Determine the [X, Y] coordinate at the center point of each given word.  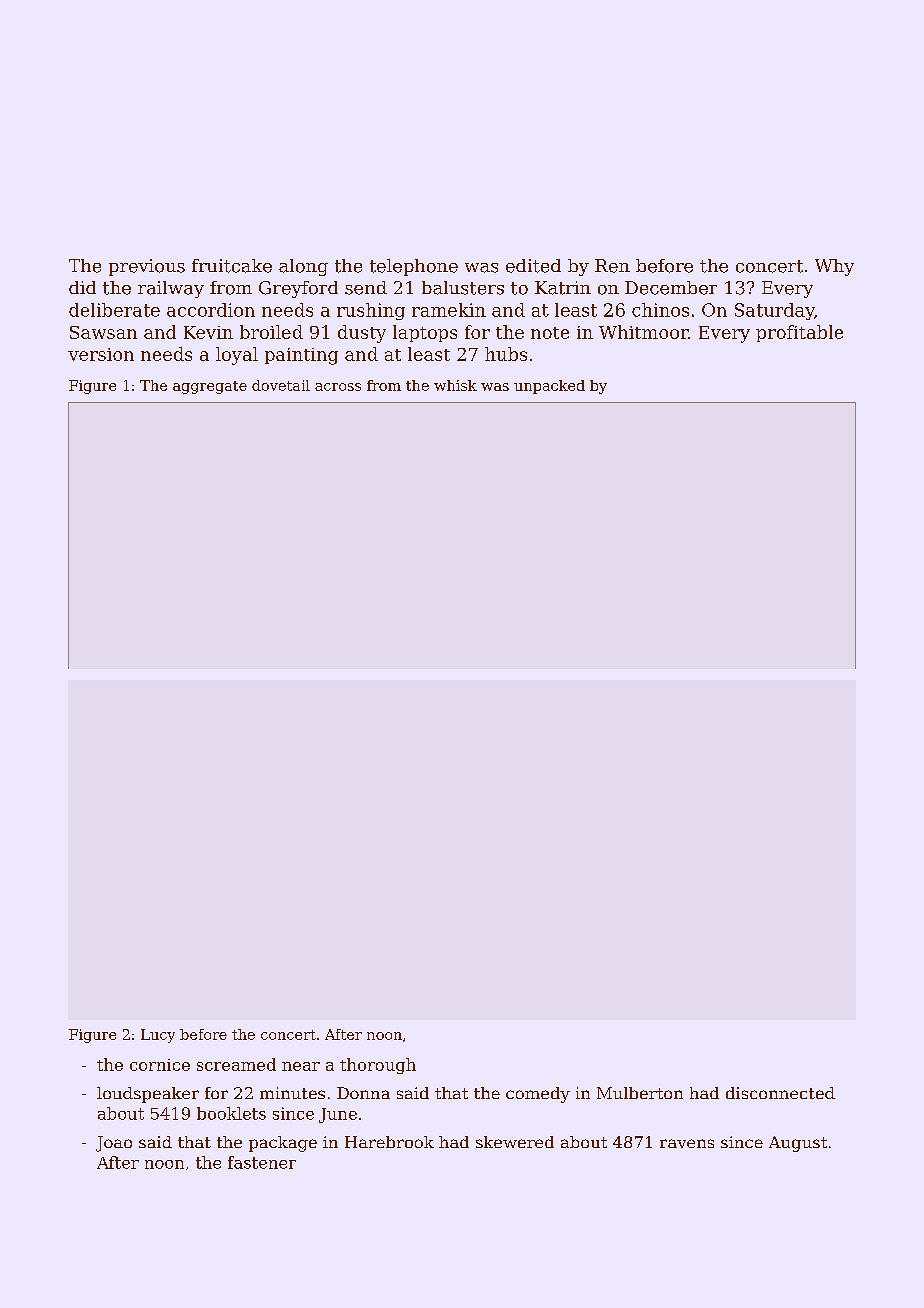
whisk [455, 385]
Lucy [158, 1036]
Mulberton [640, 1093]
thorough [378, 1066]
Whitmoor [643, 332]
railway [171, 289]
